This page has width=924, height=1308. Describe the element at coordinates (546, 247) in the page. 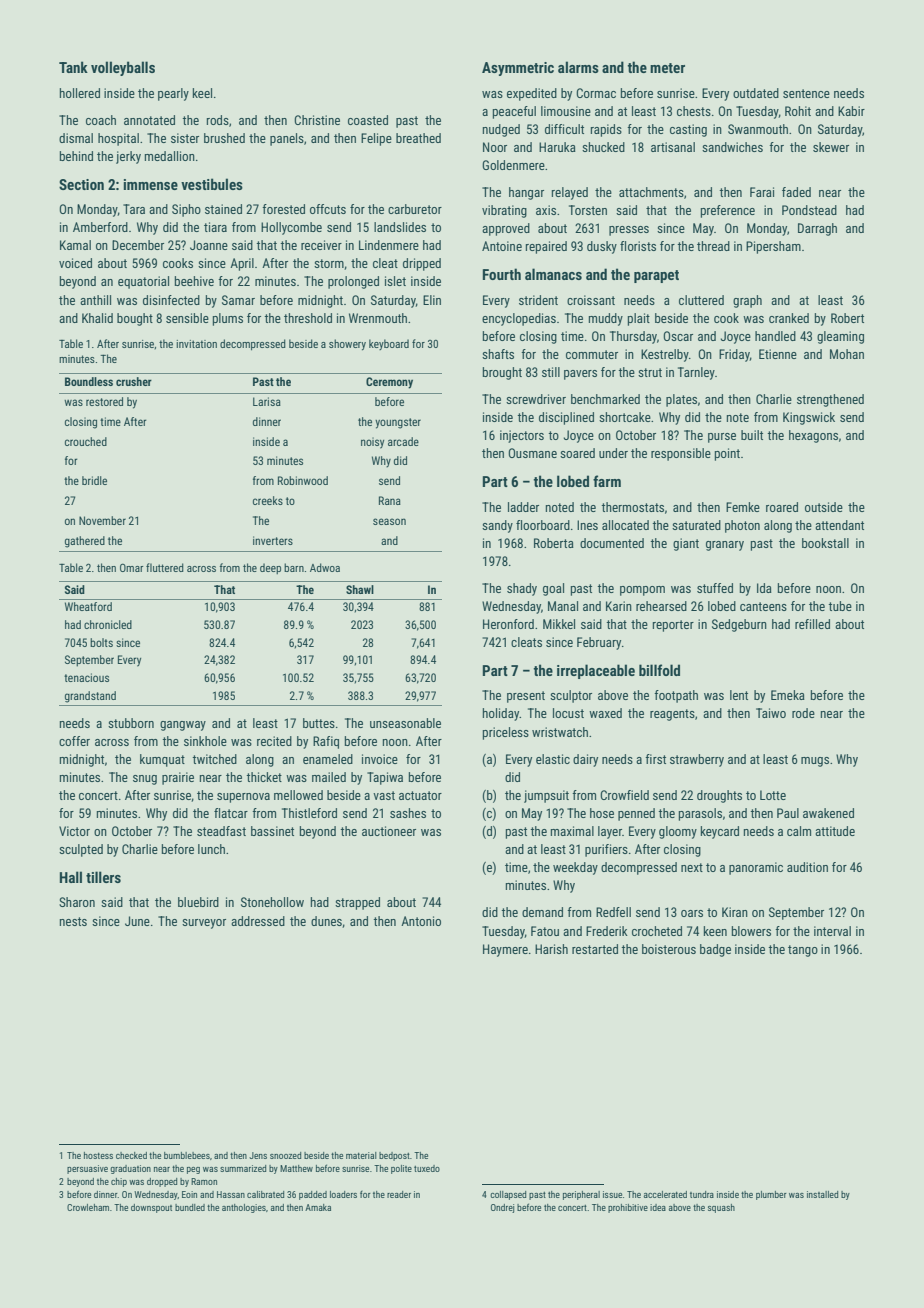

I see `repaired` at that location.
